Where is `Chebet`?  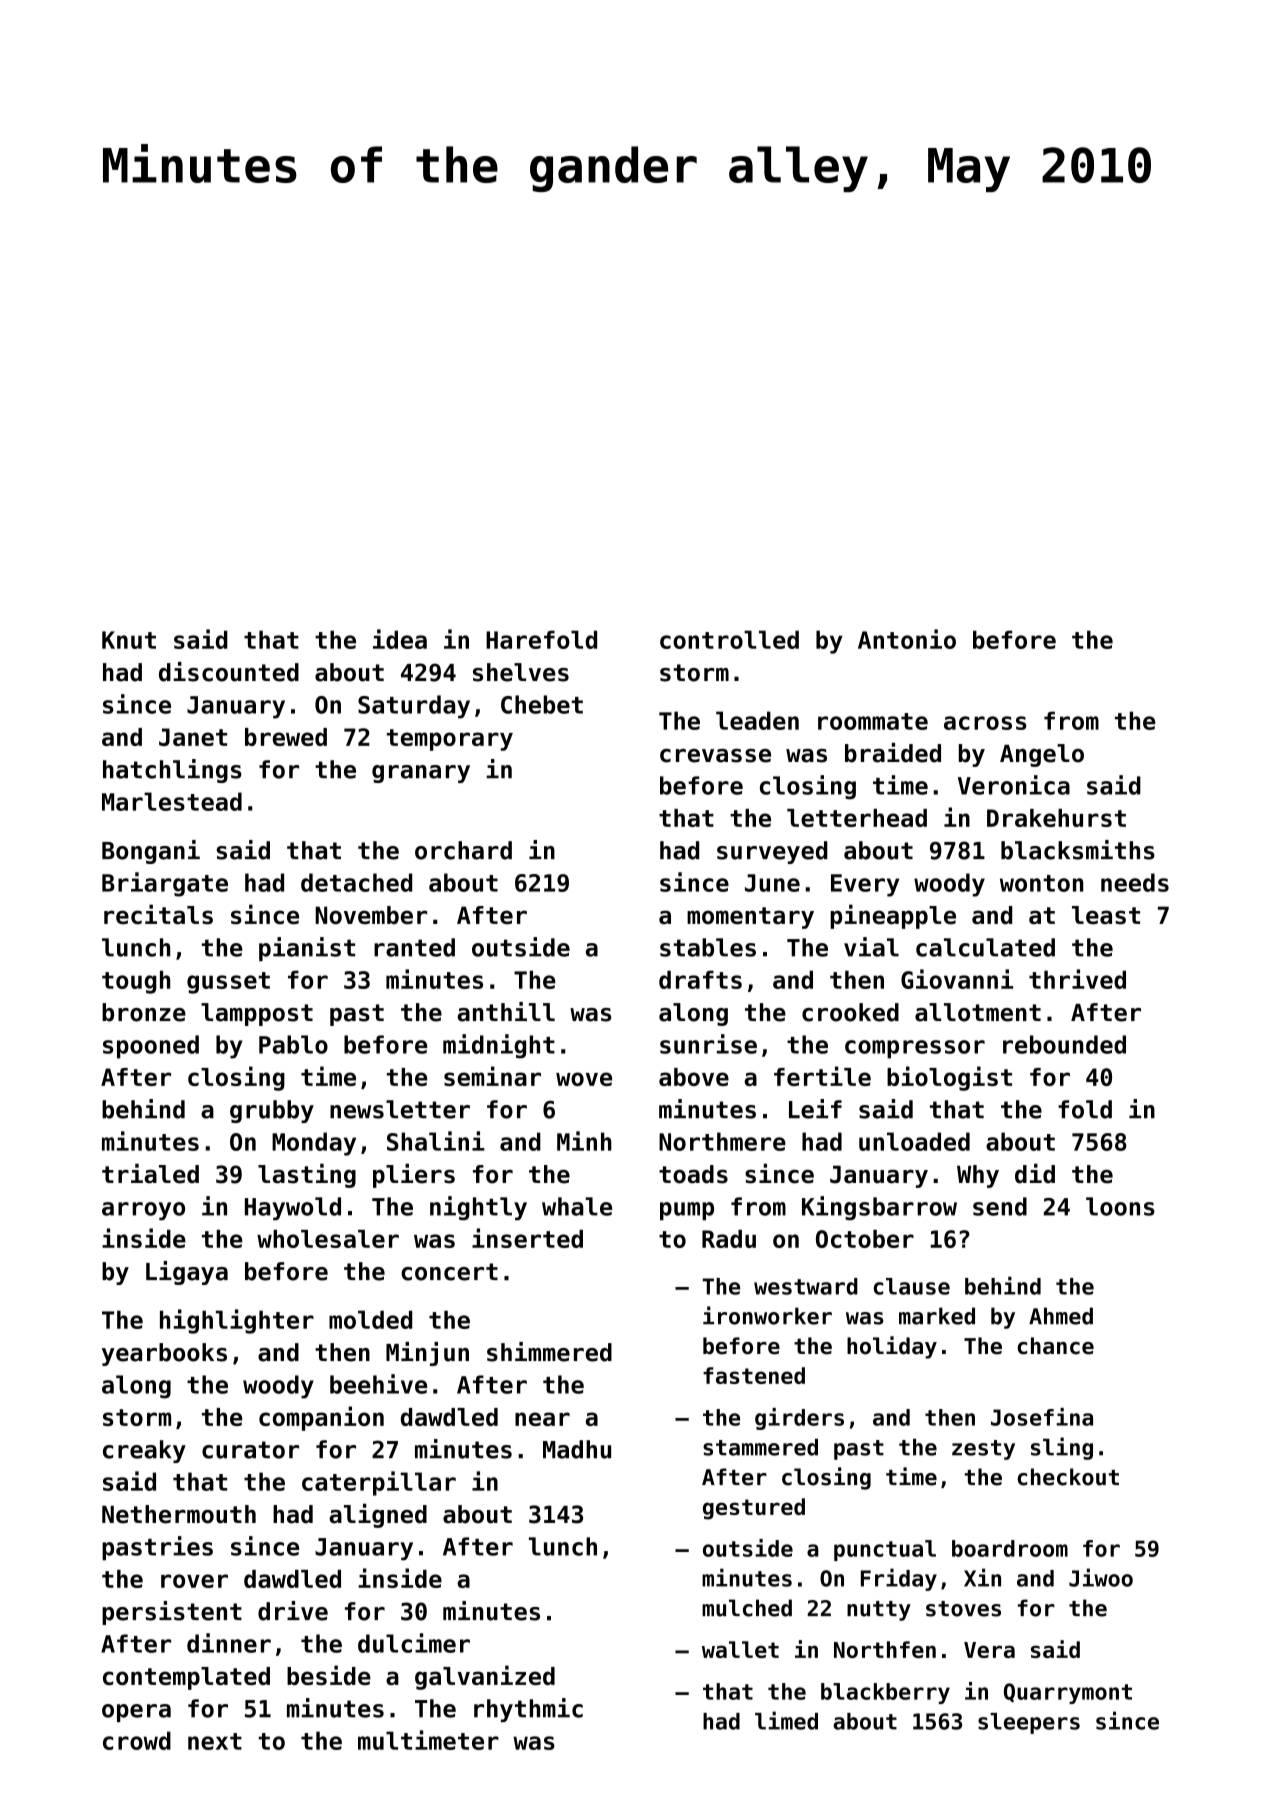
Chebet is located at coordinates (542, 704).
